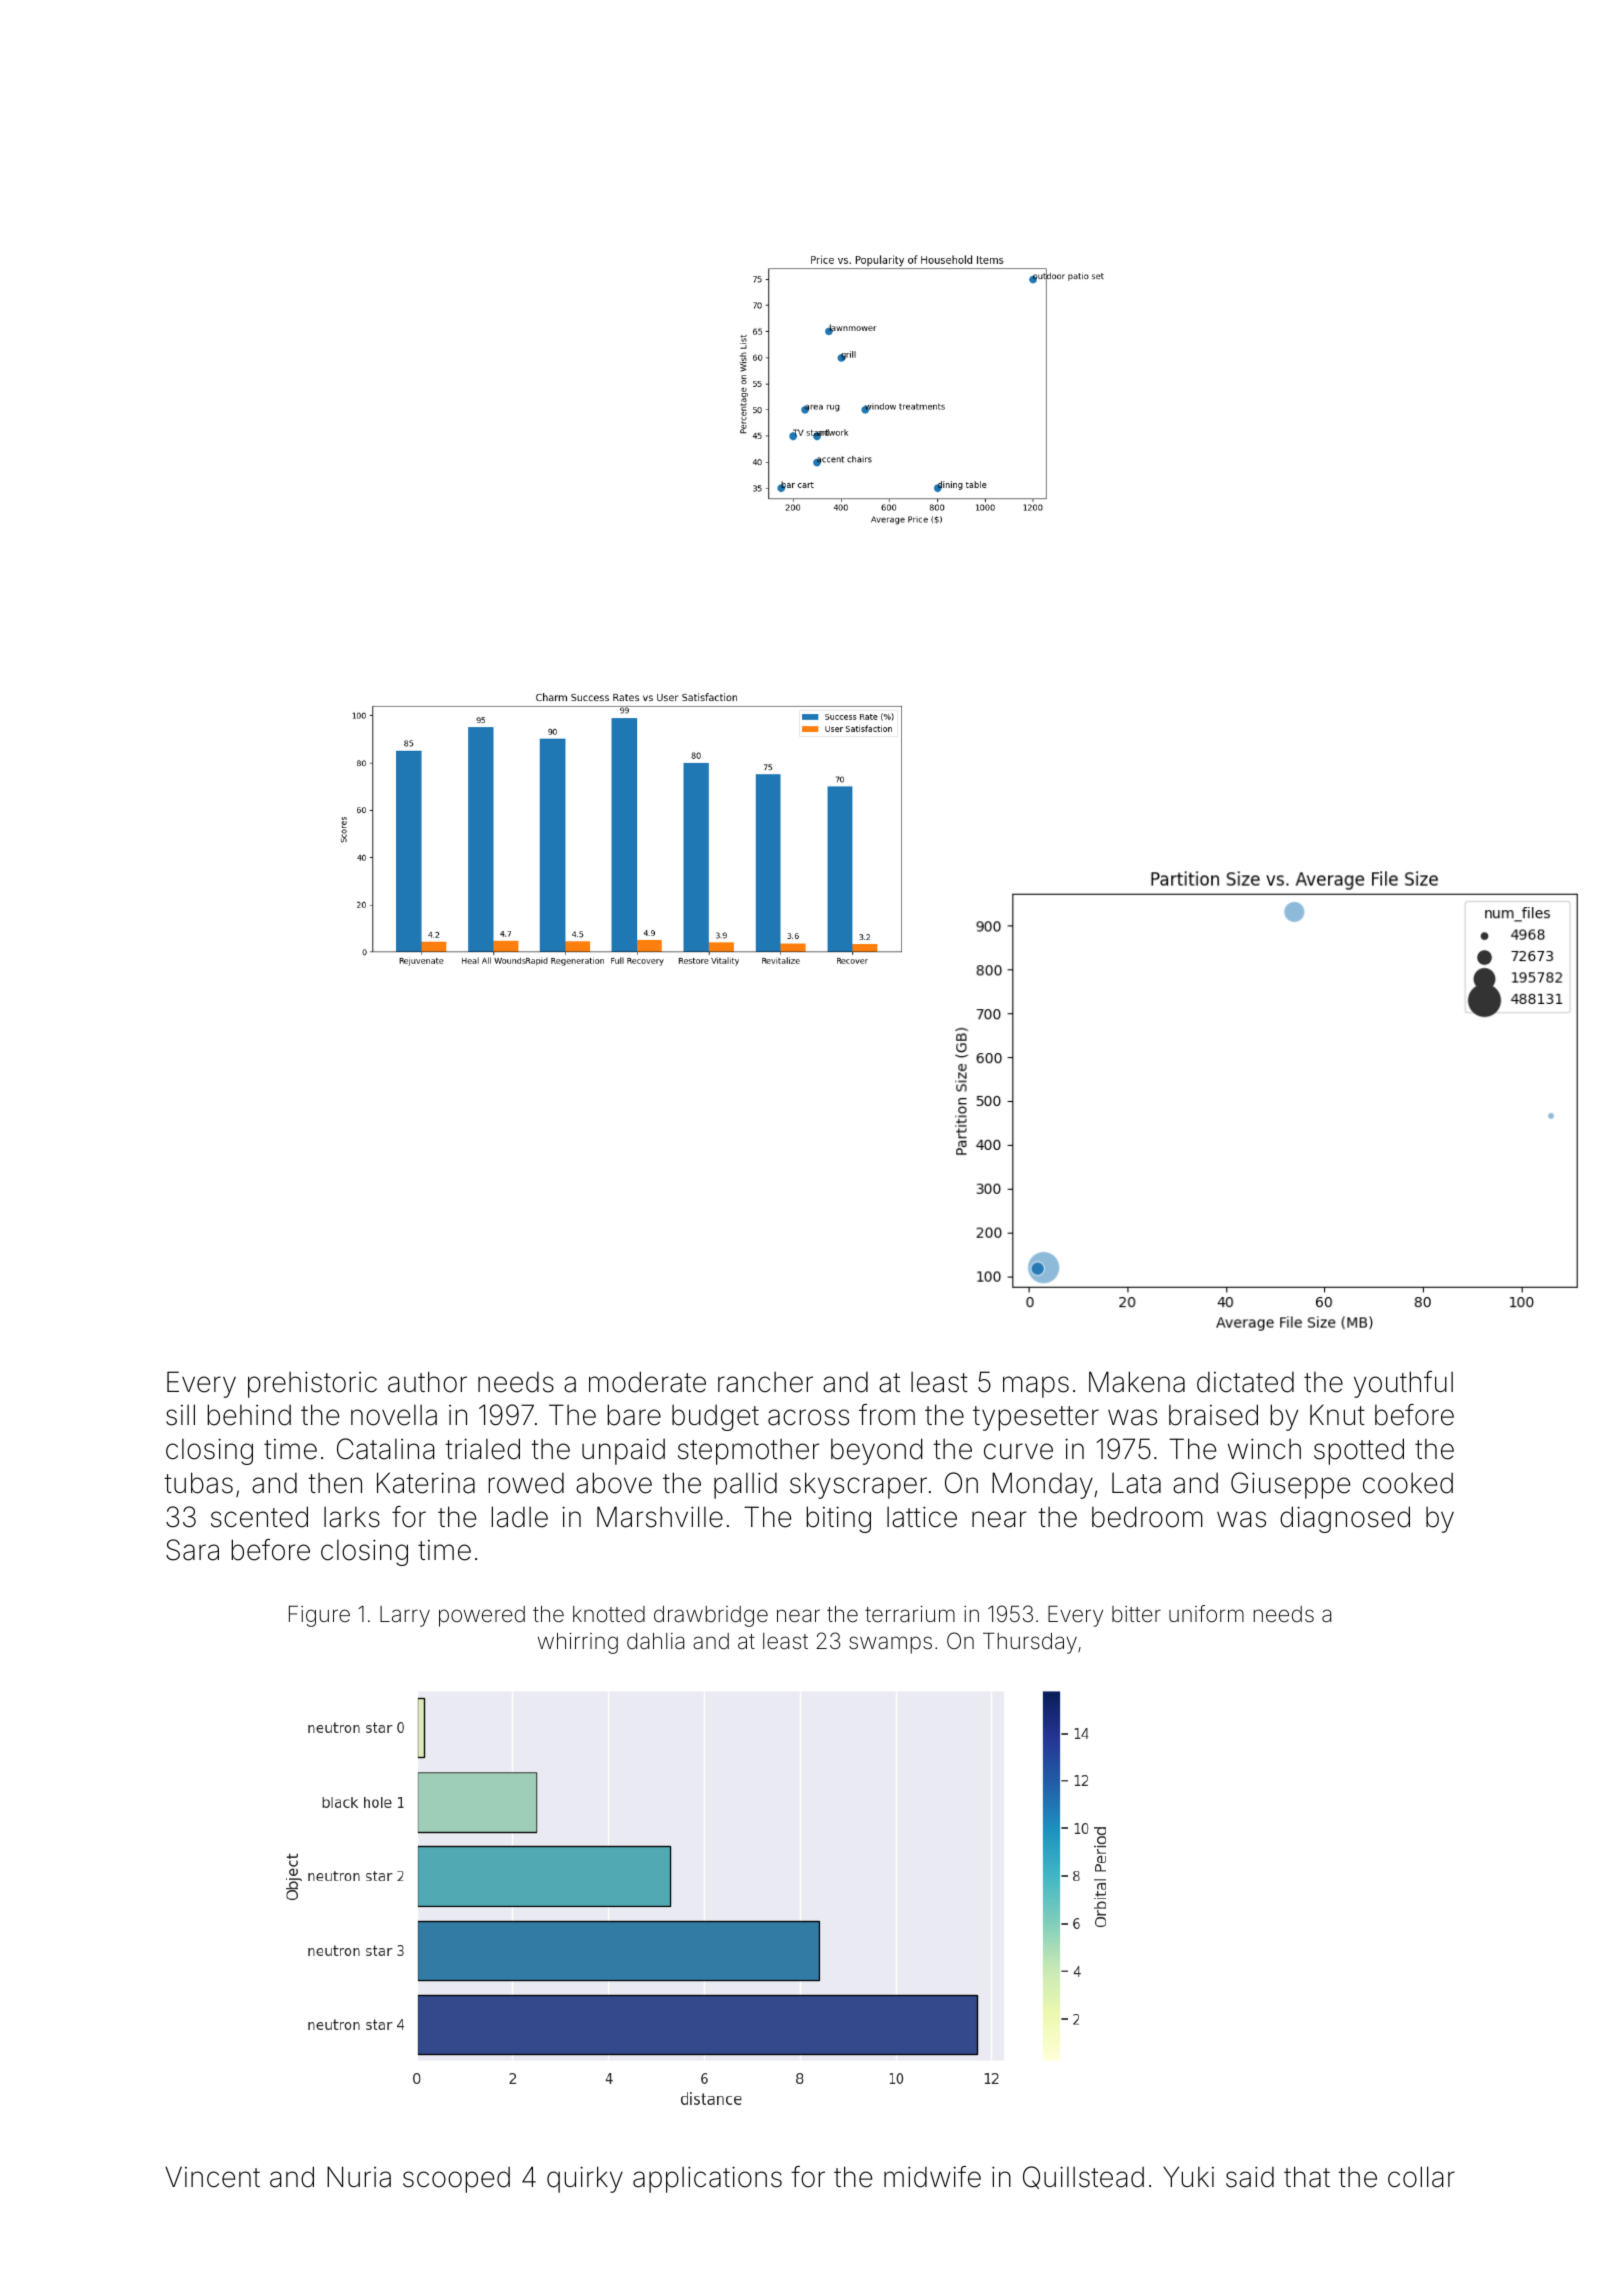 This screenshot has width=1620, height=2292. I want to click on Nuria, so click(359, 2177).
